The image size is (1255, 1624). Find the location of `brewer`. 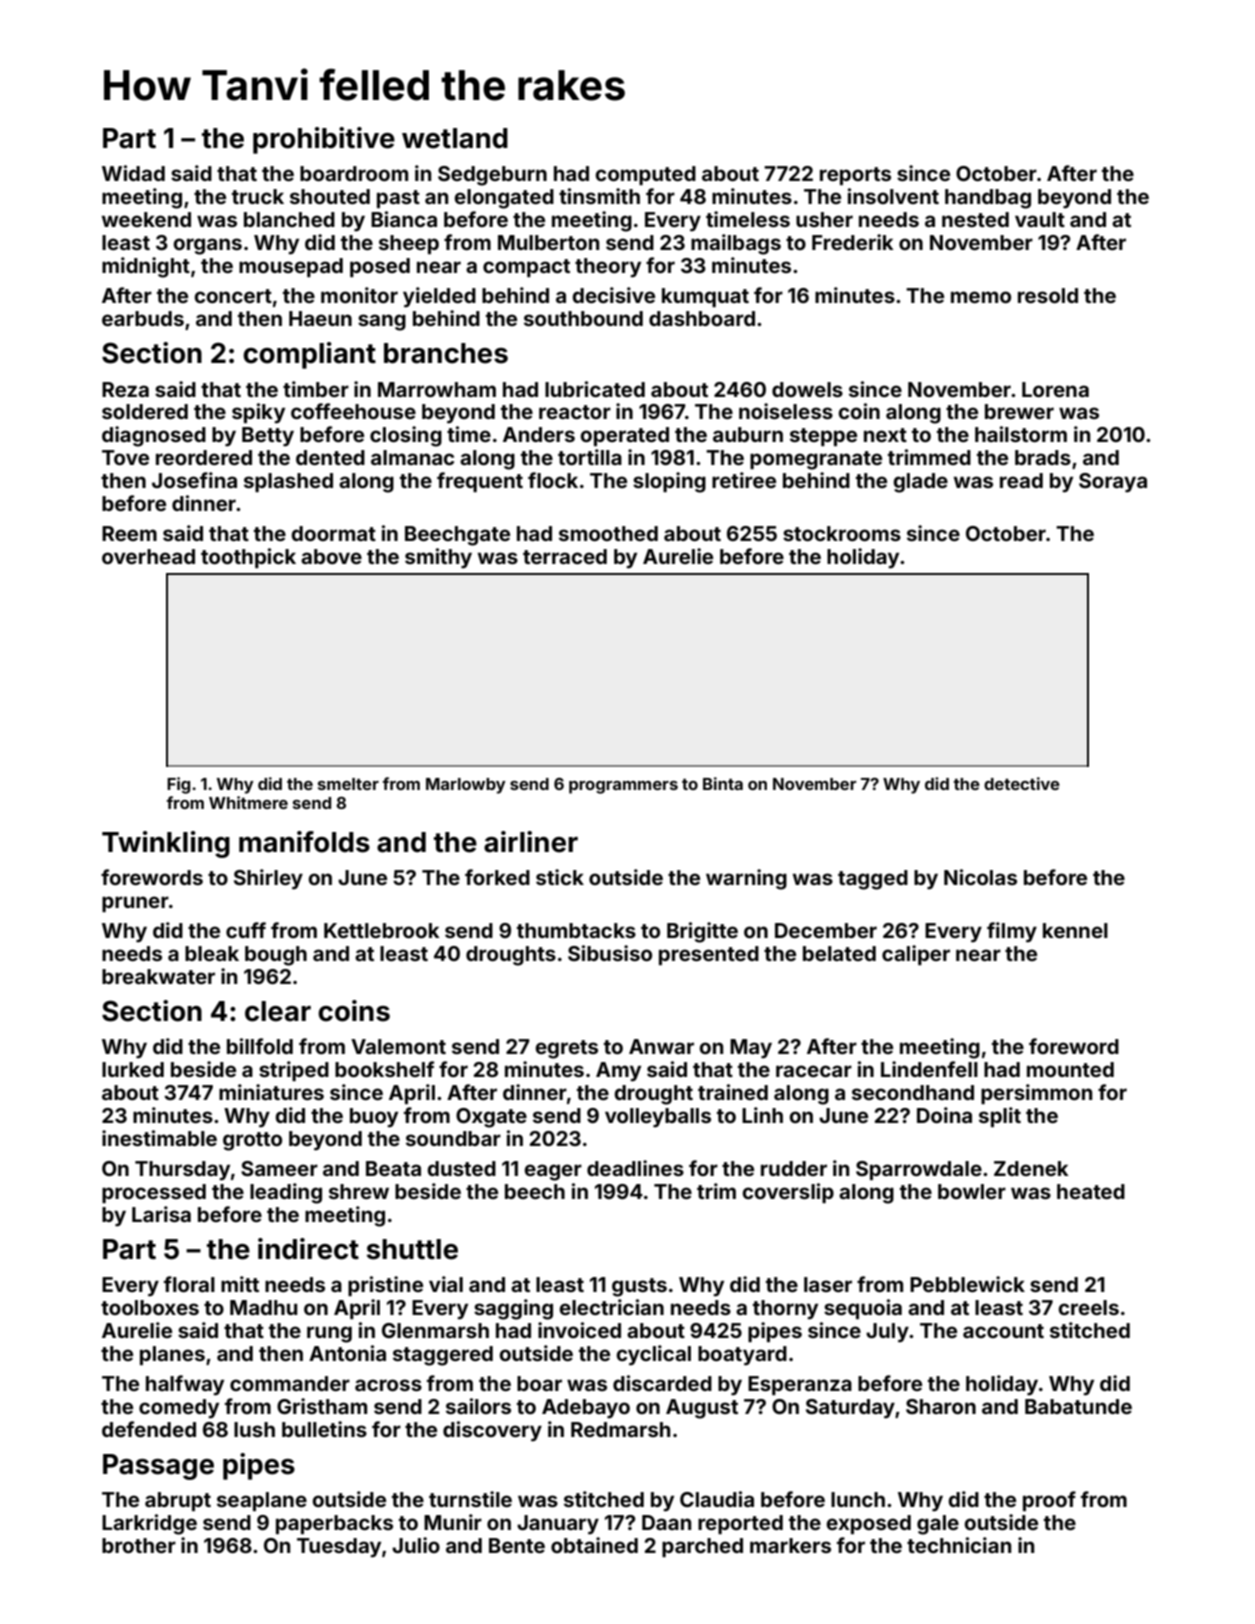

brewer is located at coordinates (1019, 411).
